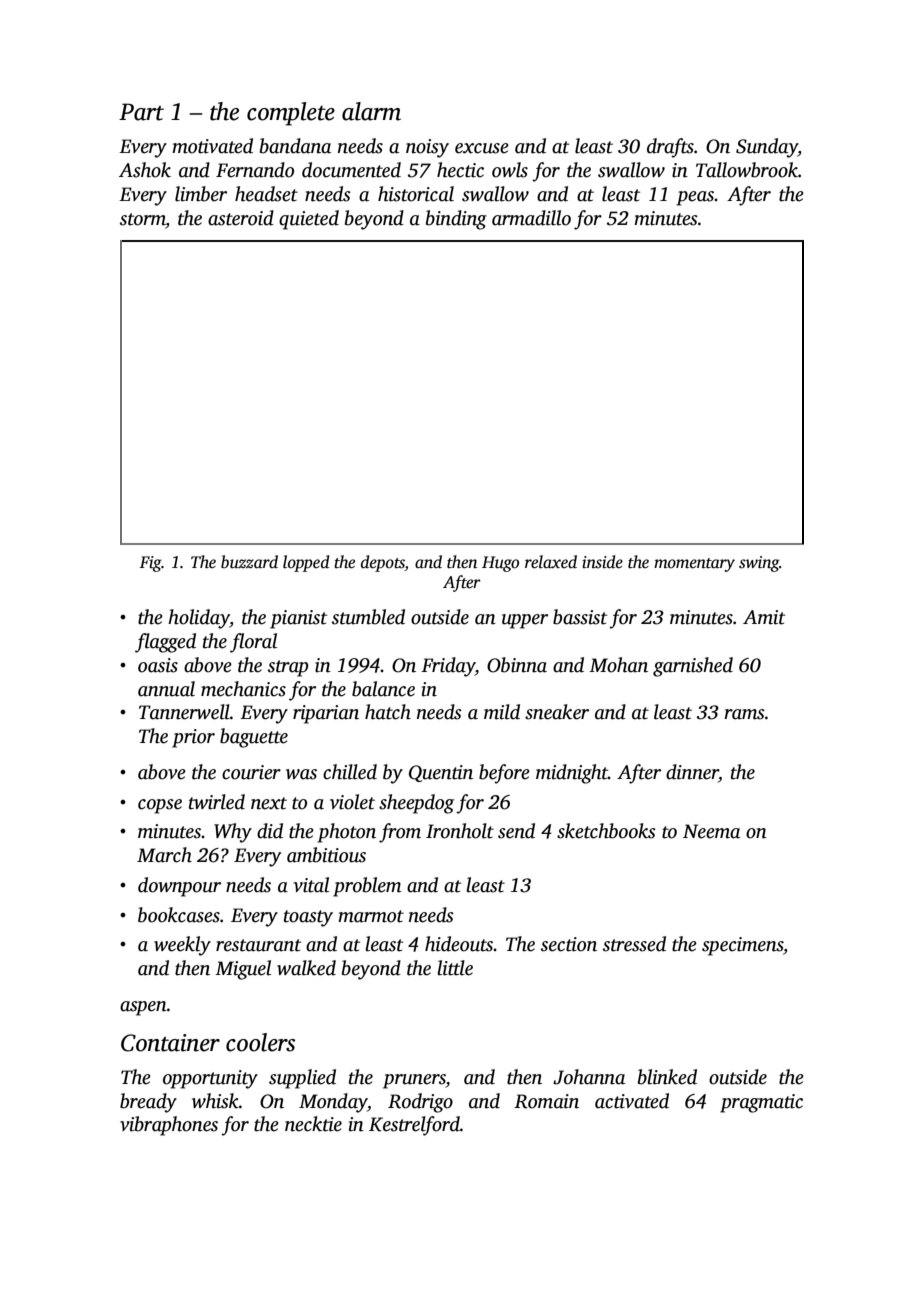  Describe the element at coordinates (711, 831) in the screenshot. I see `Neema` at that location.
